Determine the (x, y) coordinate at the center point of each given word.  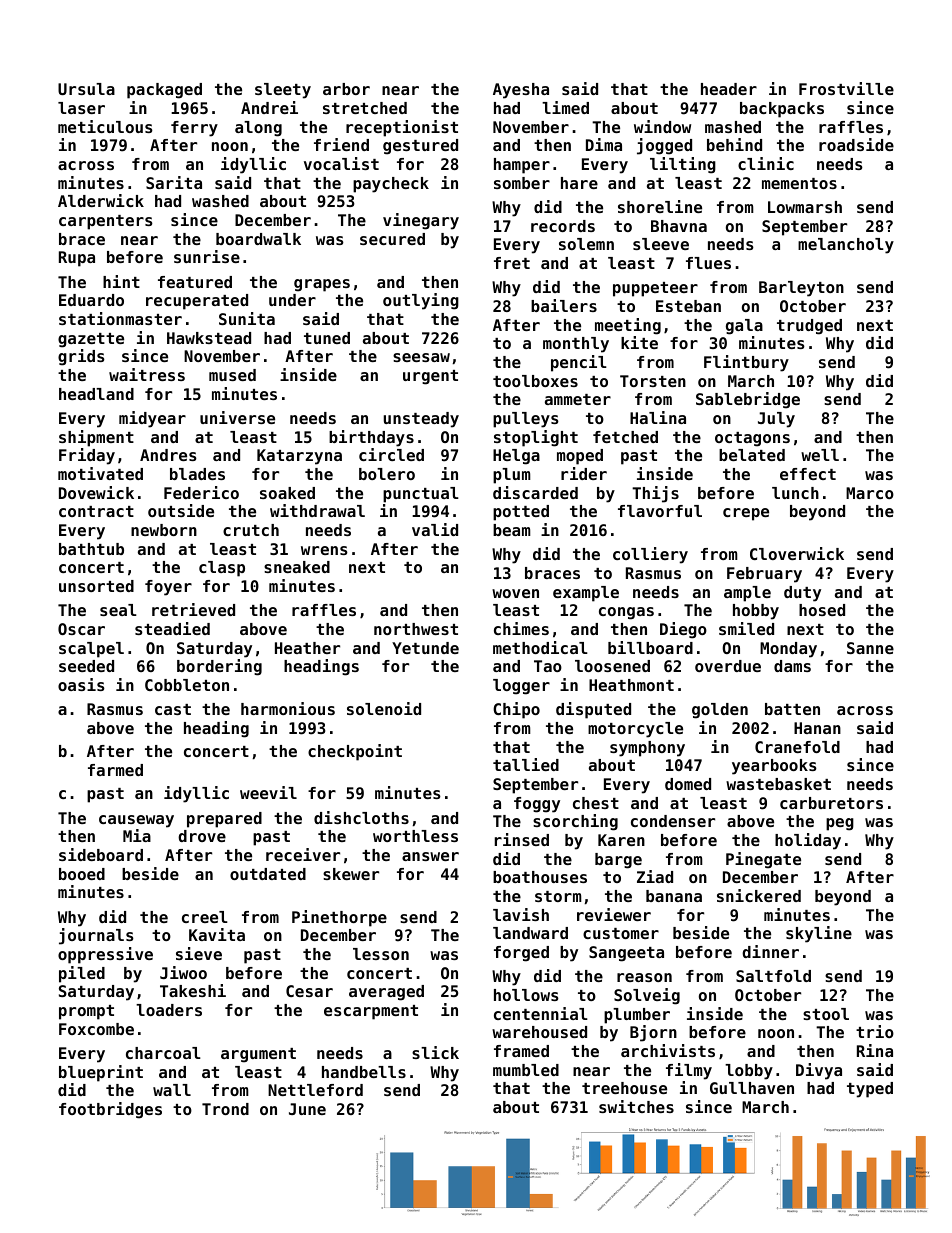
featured (195, 282)
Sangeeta (626, 954)
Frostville (846, 88)
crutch (251, 530)
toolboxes (535, 381)
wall (172, 1090)
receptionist (402, 128)
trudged (809, 327)
